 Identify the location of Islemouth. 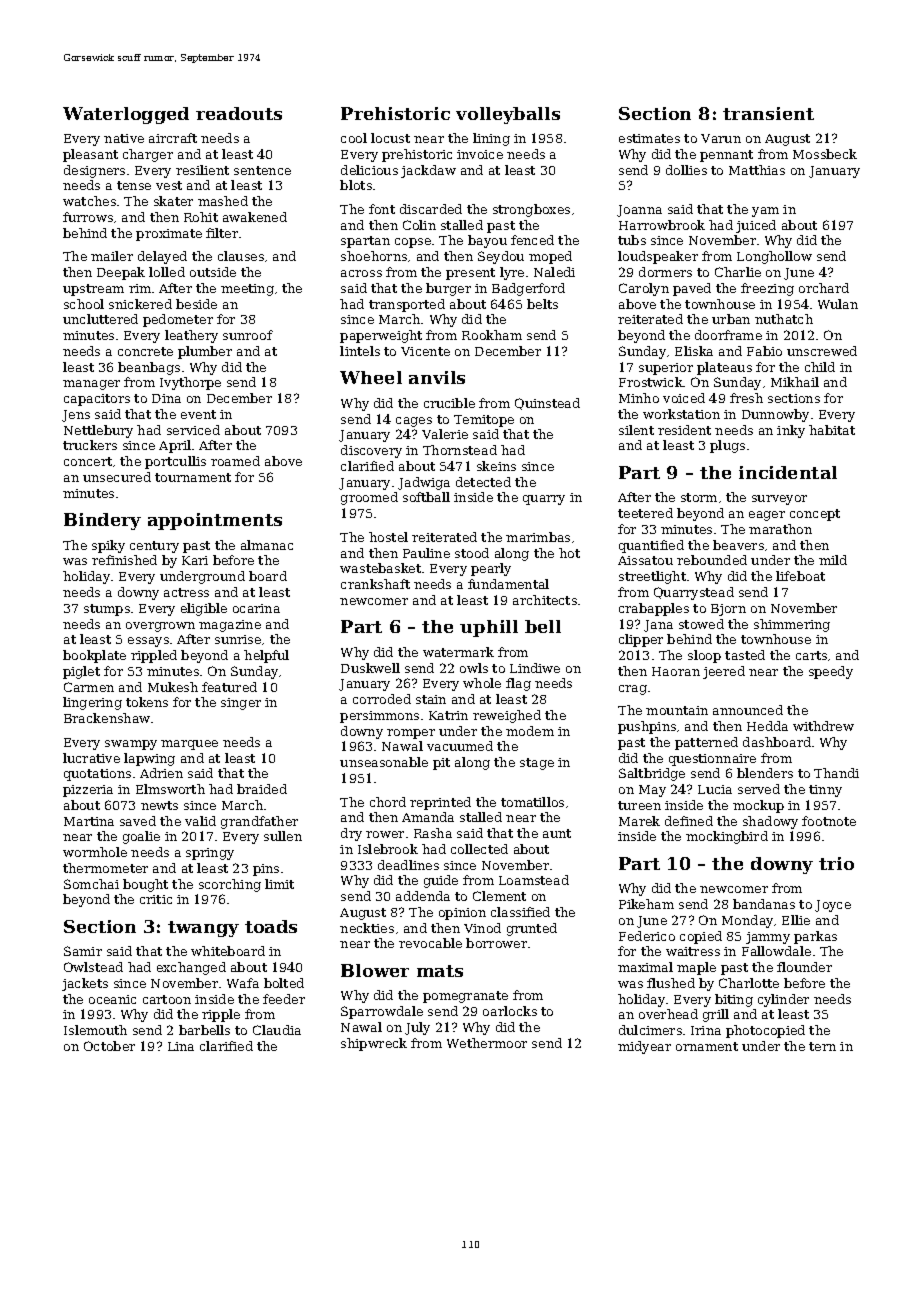
(95, 1030).
